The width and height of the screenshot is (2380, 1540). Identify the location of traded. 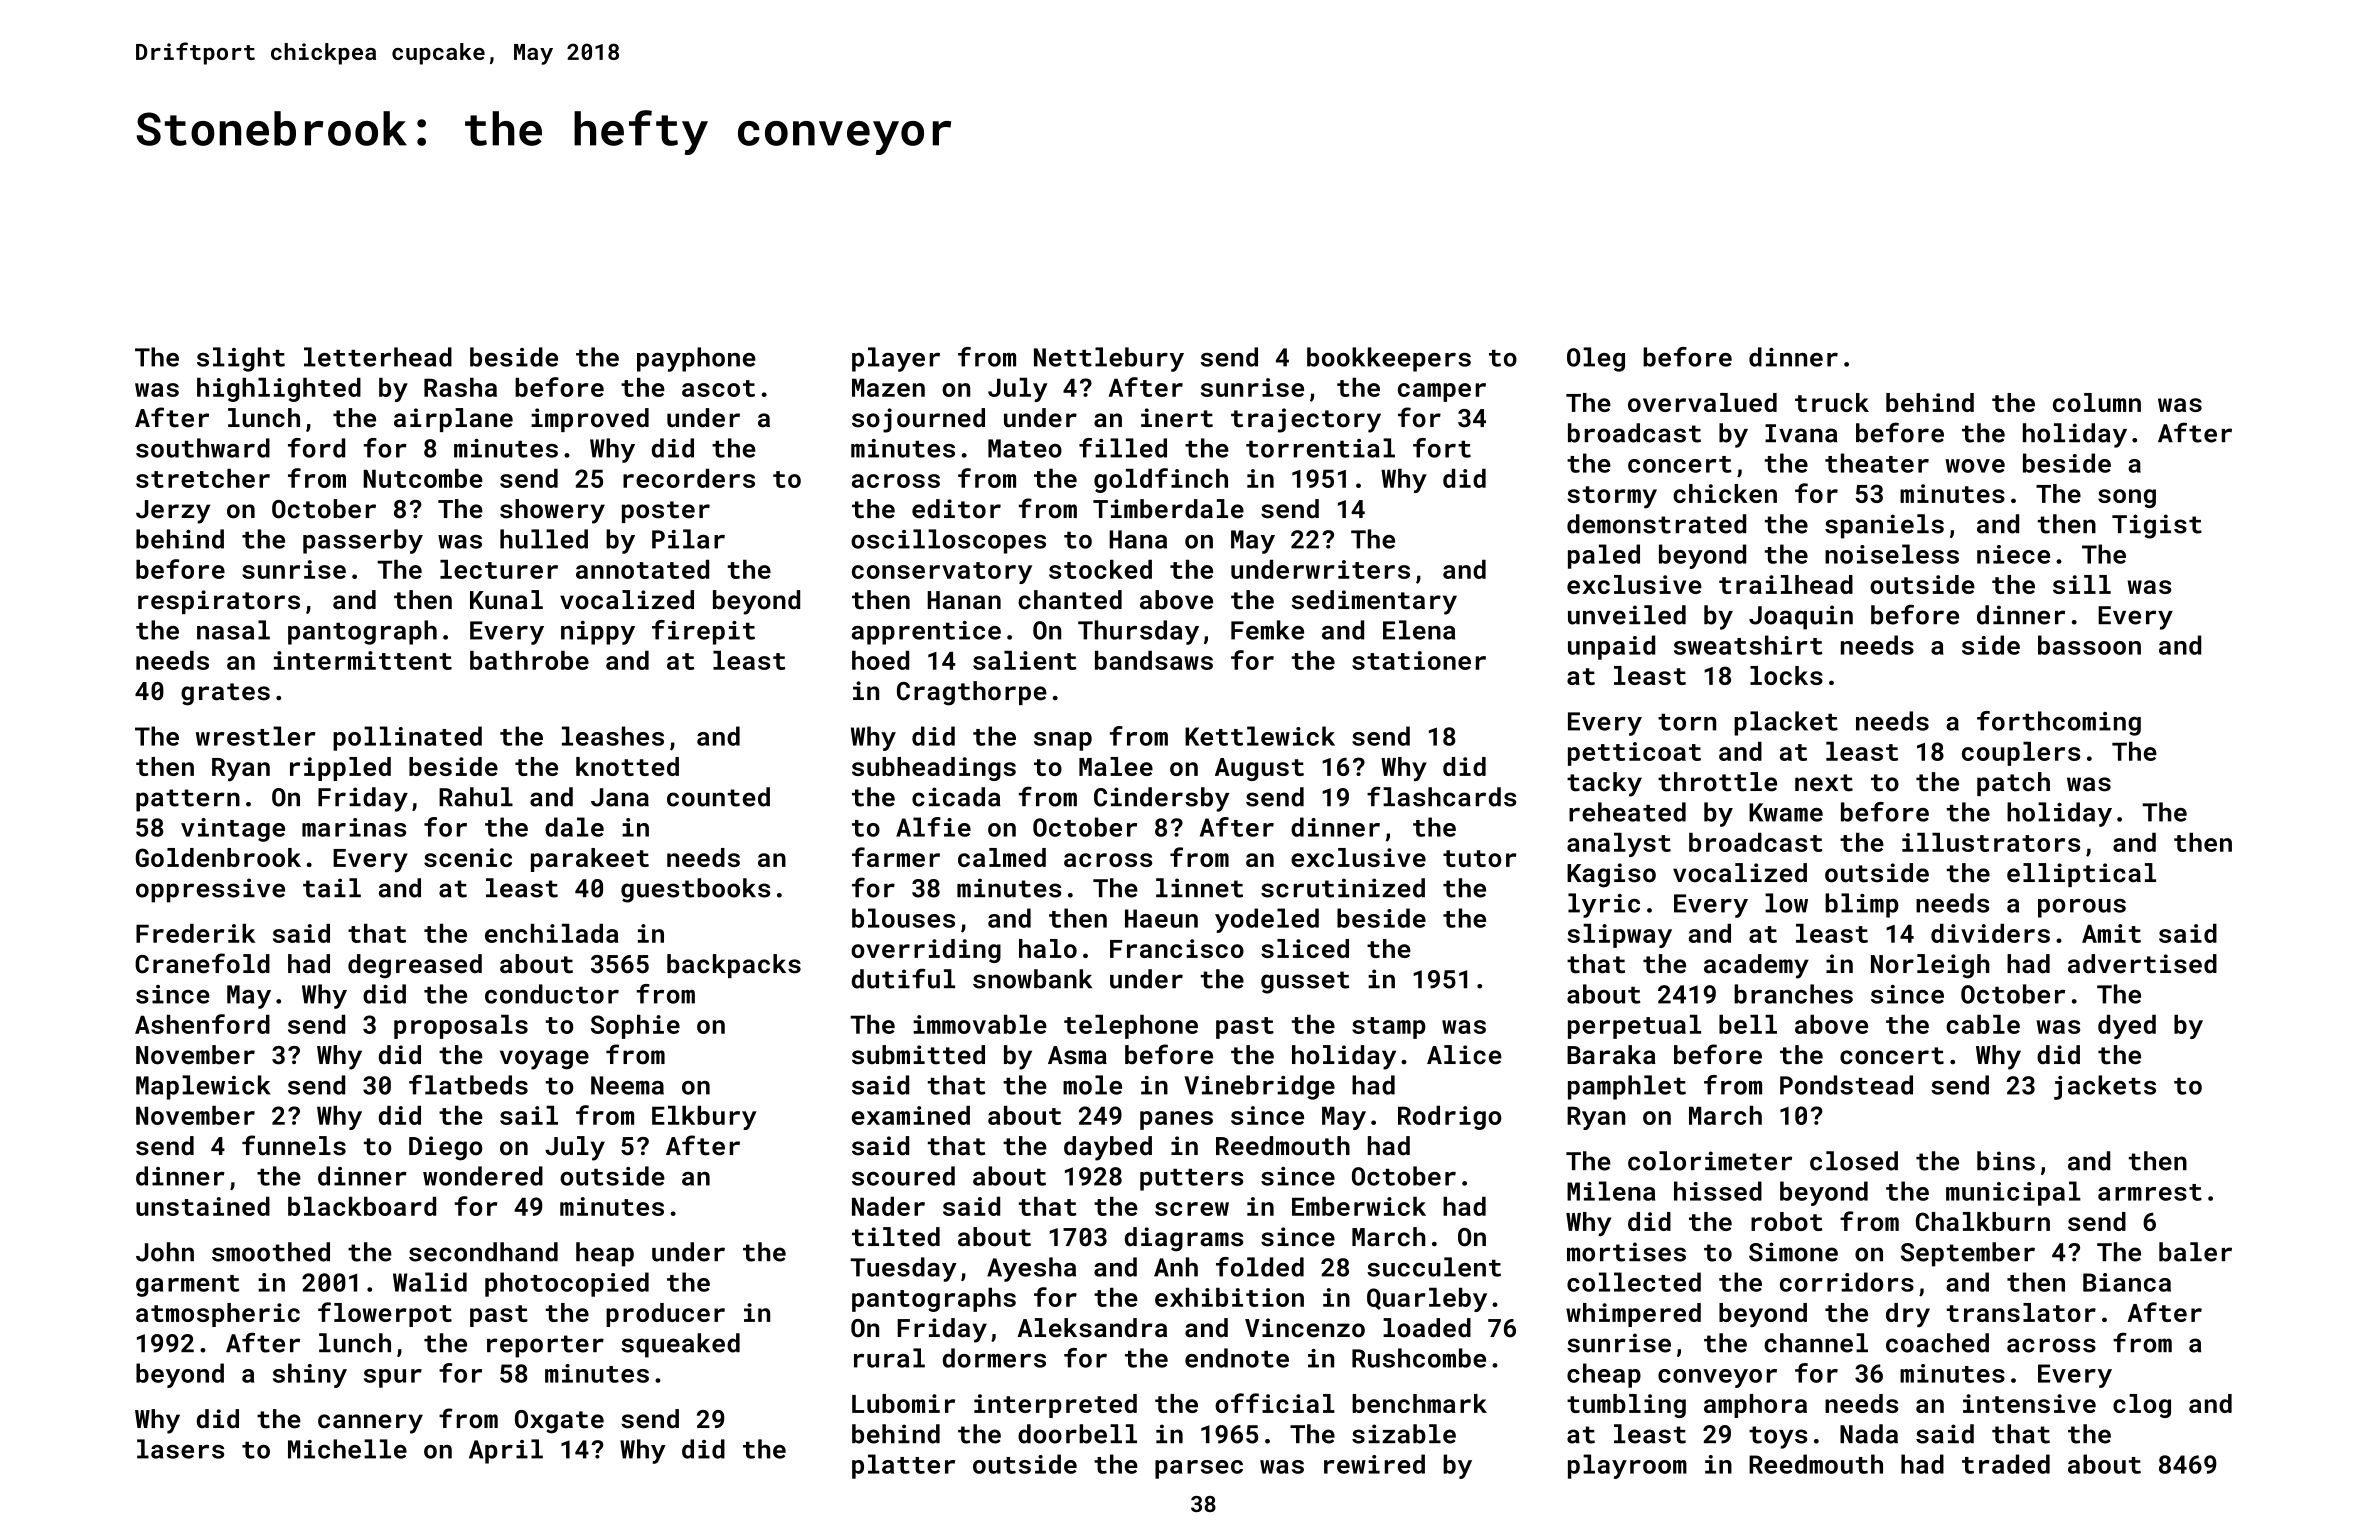
(2006, 1464).
